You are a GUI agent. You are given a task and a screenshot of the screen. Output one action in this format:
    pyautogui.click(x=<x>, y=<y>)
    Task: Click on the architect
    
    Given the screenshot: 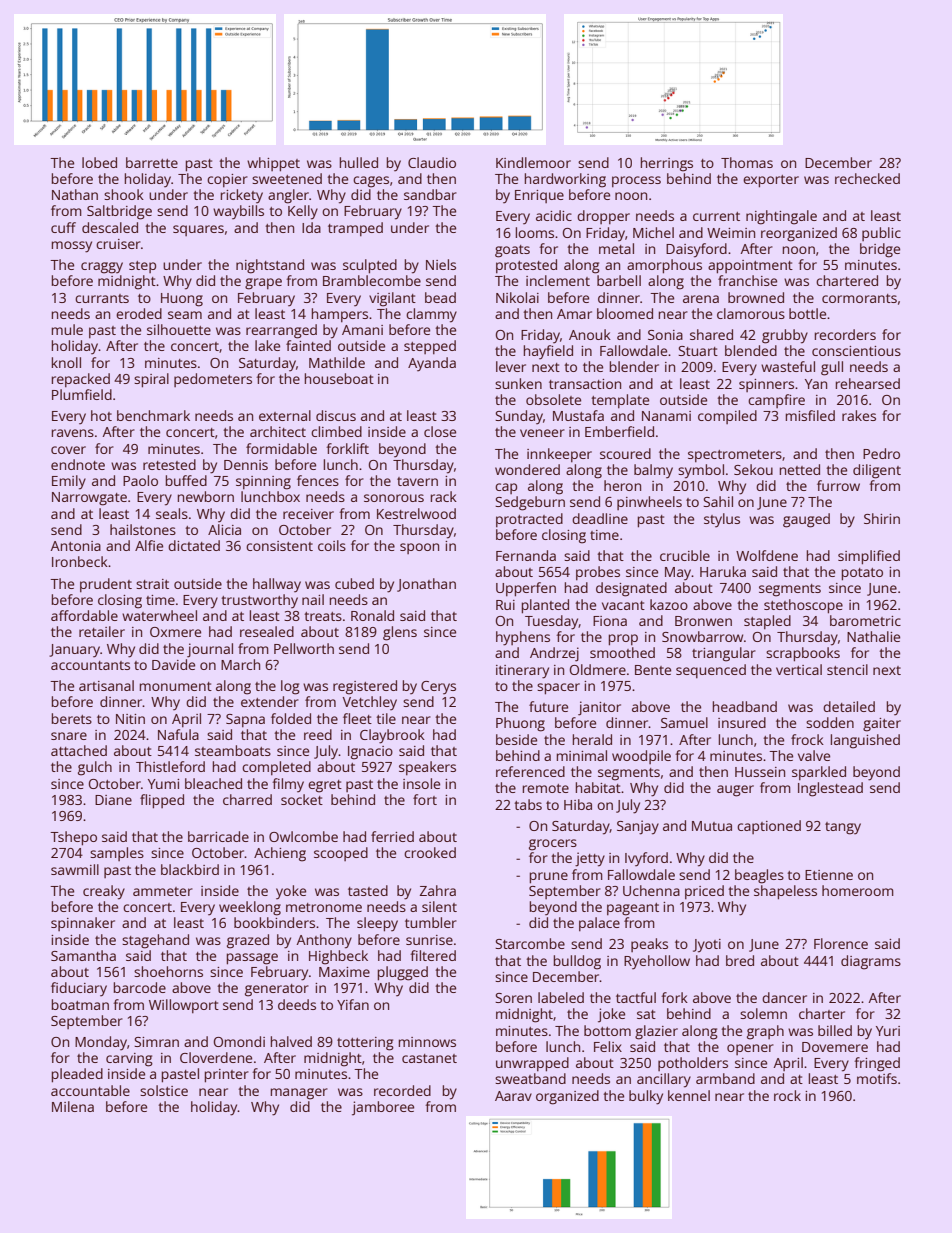 What is the action you would take?
    pyautogui.click(x=278, y=431)
